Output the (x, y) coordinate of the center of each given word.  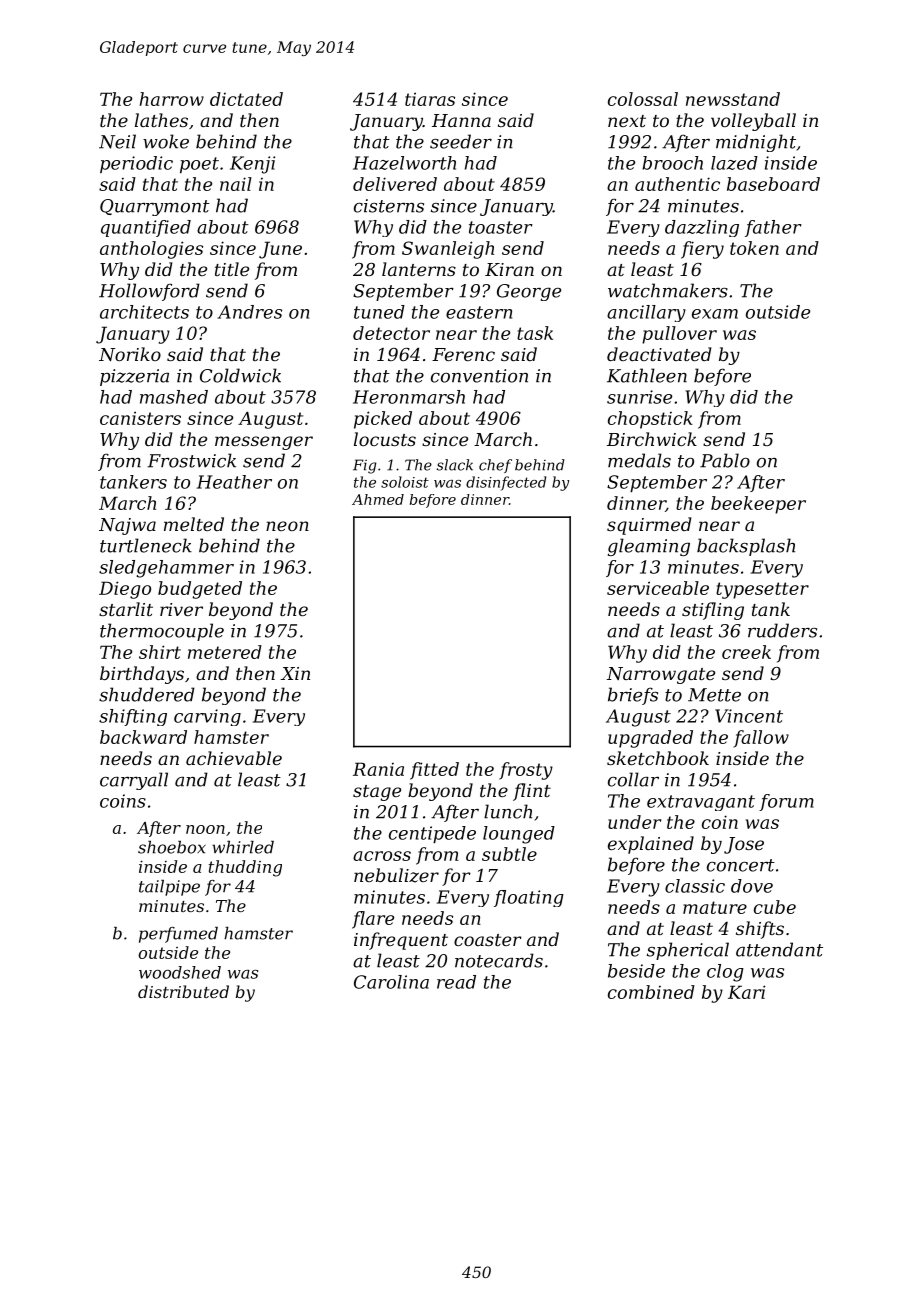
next (627, 121)
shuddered (147, 694)
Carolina (391, 982)
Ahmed (378, 499)
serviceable (658, 588)
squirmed (649, 526)
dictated (246, 99)
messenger (264, 443)
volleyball (753, 122)
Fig (364, 466)
